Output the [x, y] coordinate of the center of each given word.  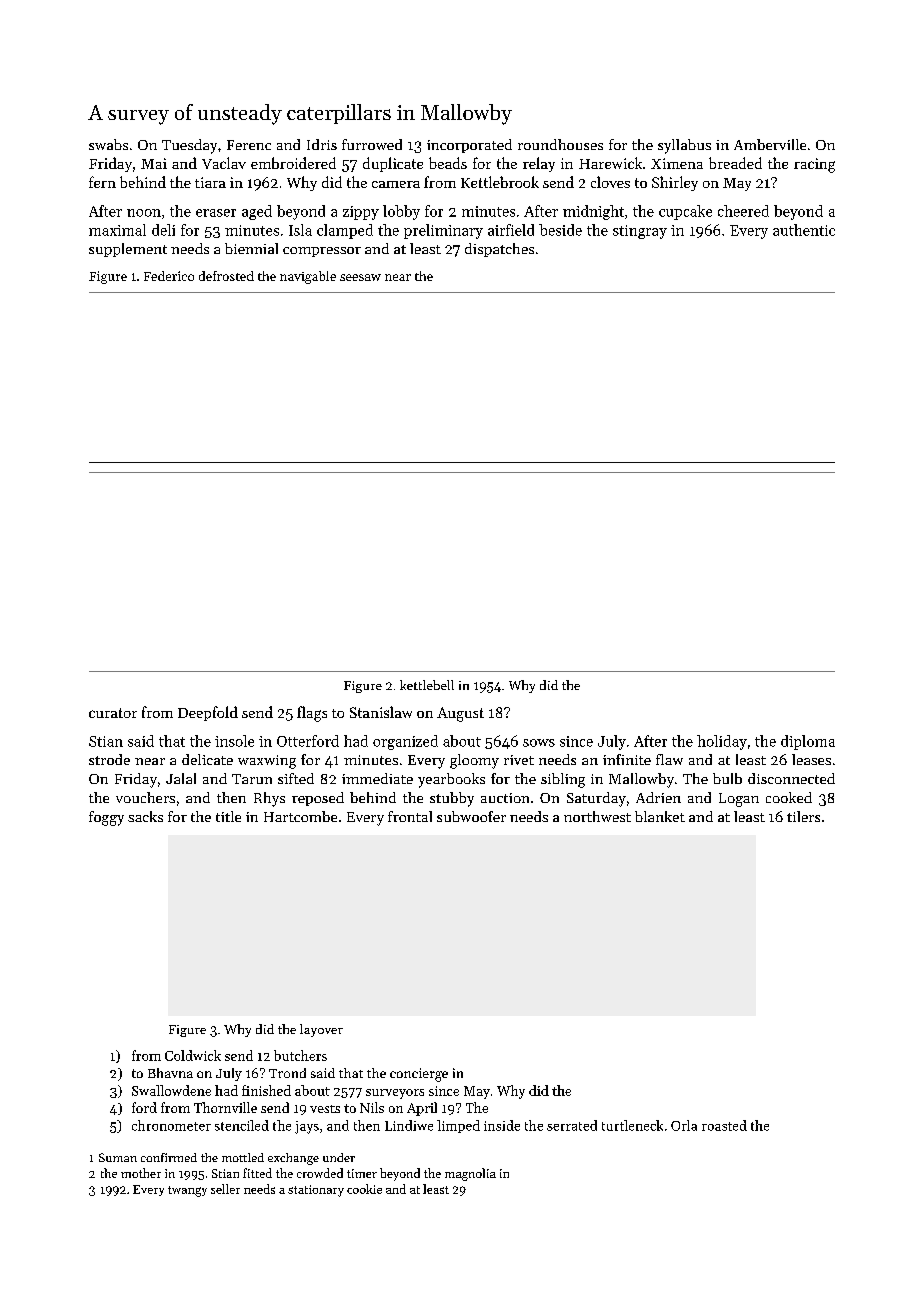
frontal [410, 816]
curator [113, 713]
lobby [401, 212]
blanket [660, 816]
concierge [419, 1075]
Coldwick [193, 1055]
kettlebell [427, 685]
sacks [145, 816]
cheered [743, 211]
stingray [640, 232]
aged [257, 212]
